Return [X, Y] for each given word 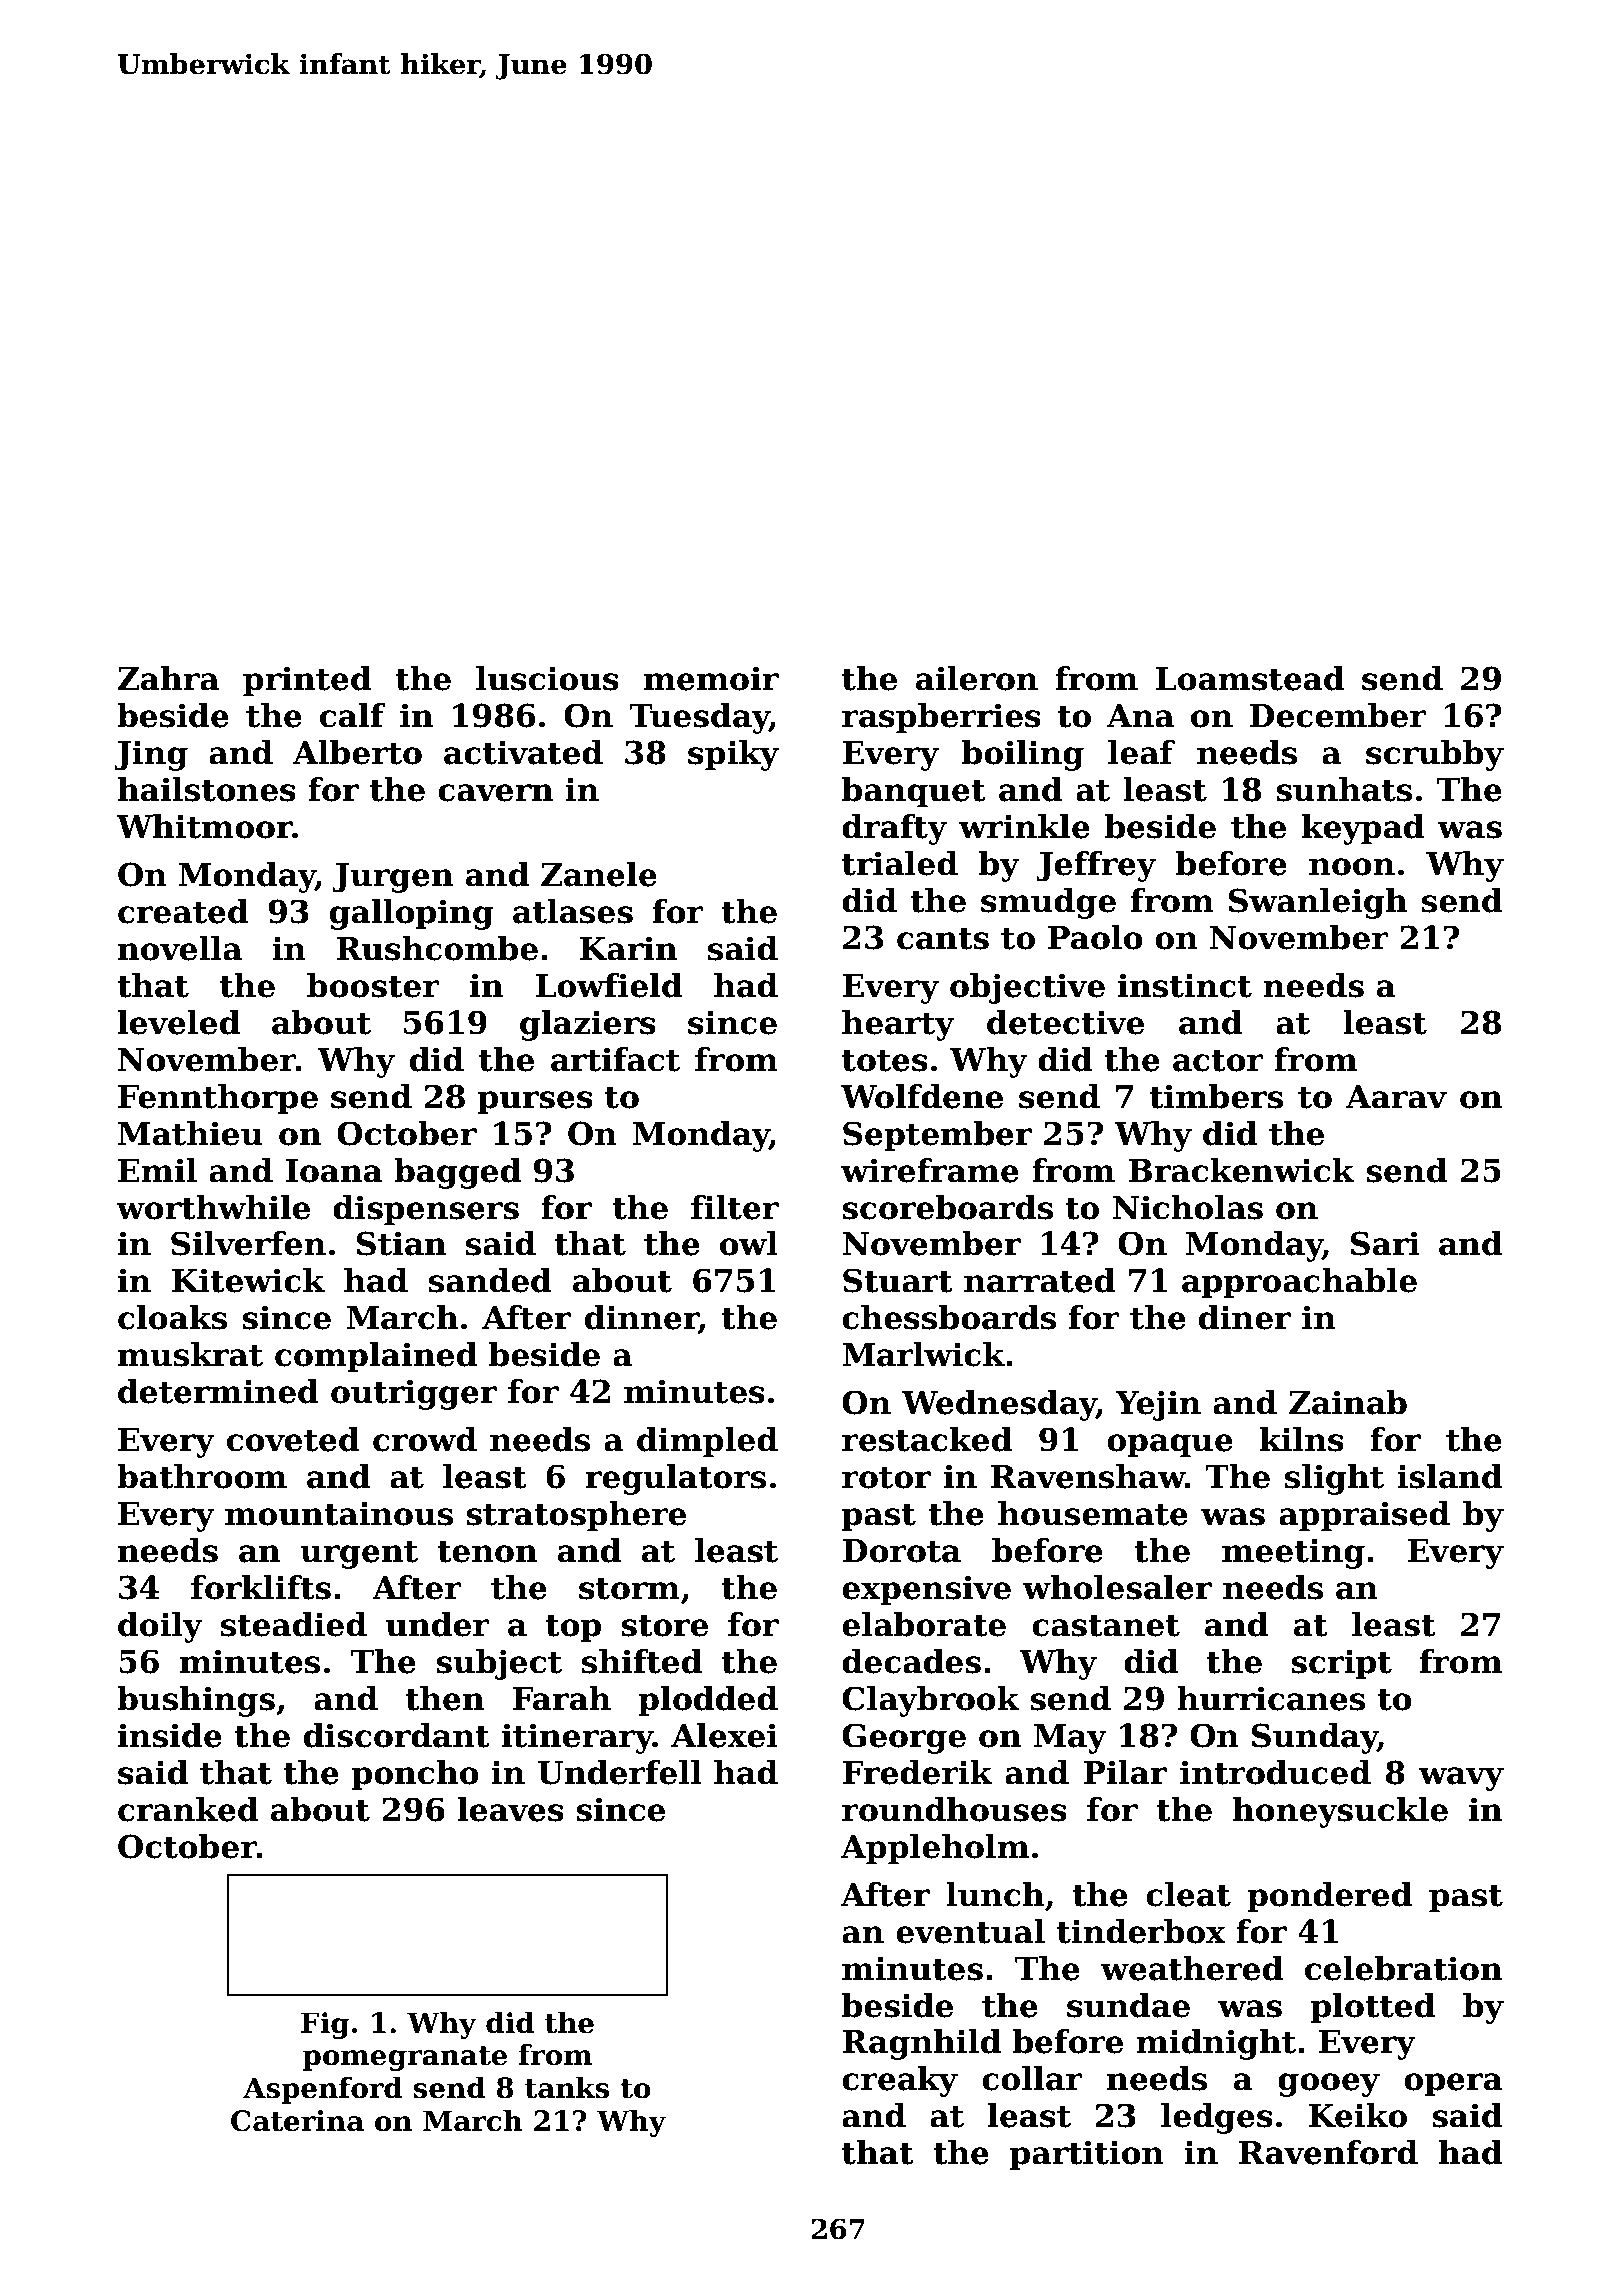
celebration [1403, 1968]
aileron [977, 678]
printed [307, 681]
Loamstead [1250, 678]
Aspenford [322, 2090]
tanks [567, 2087]
